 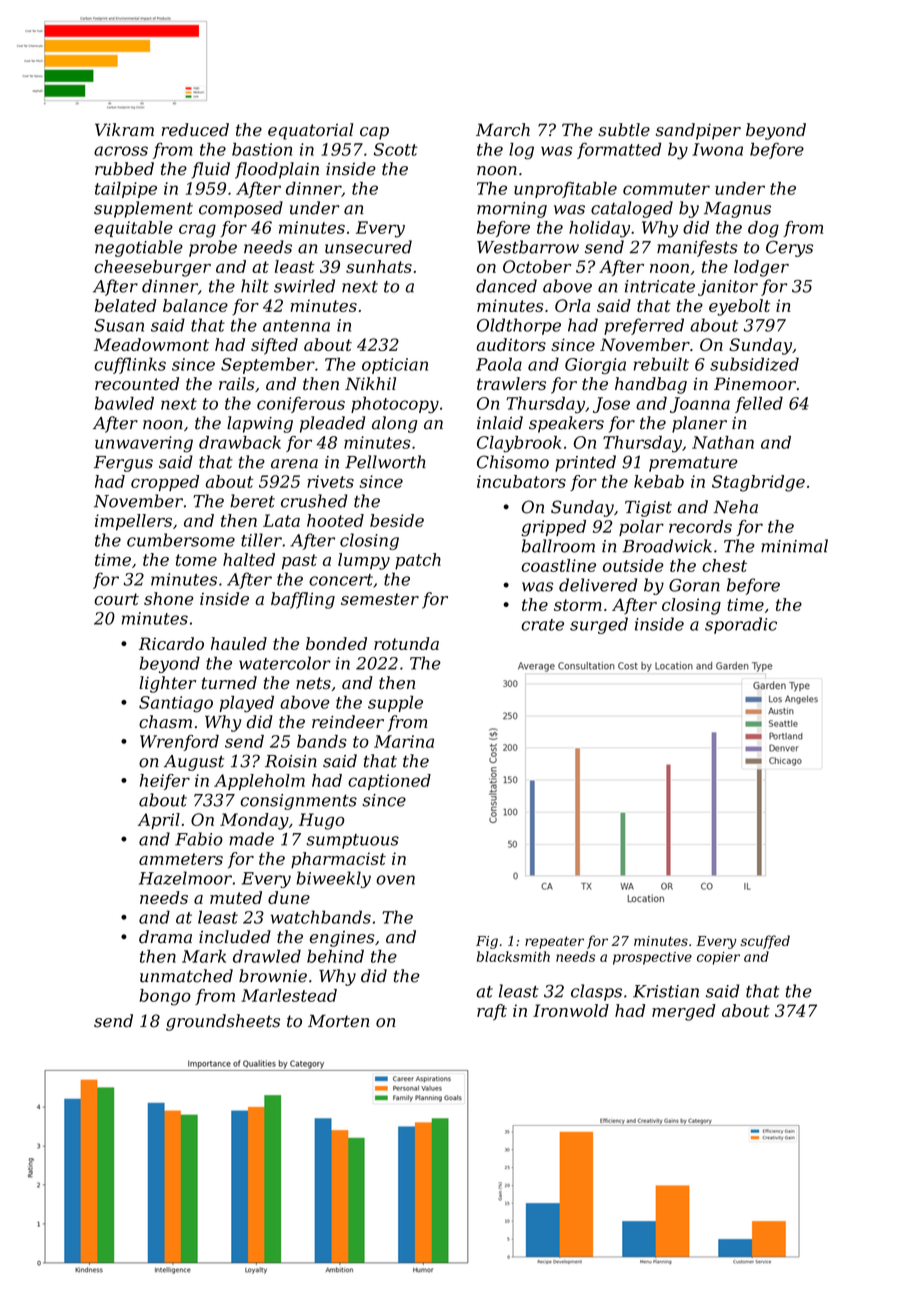 I want to click on unsecured, so click(x=368, y=247).
